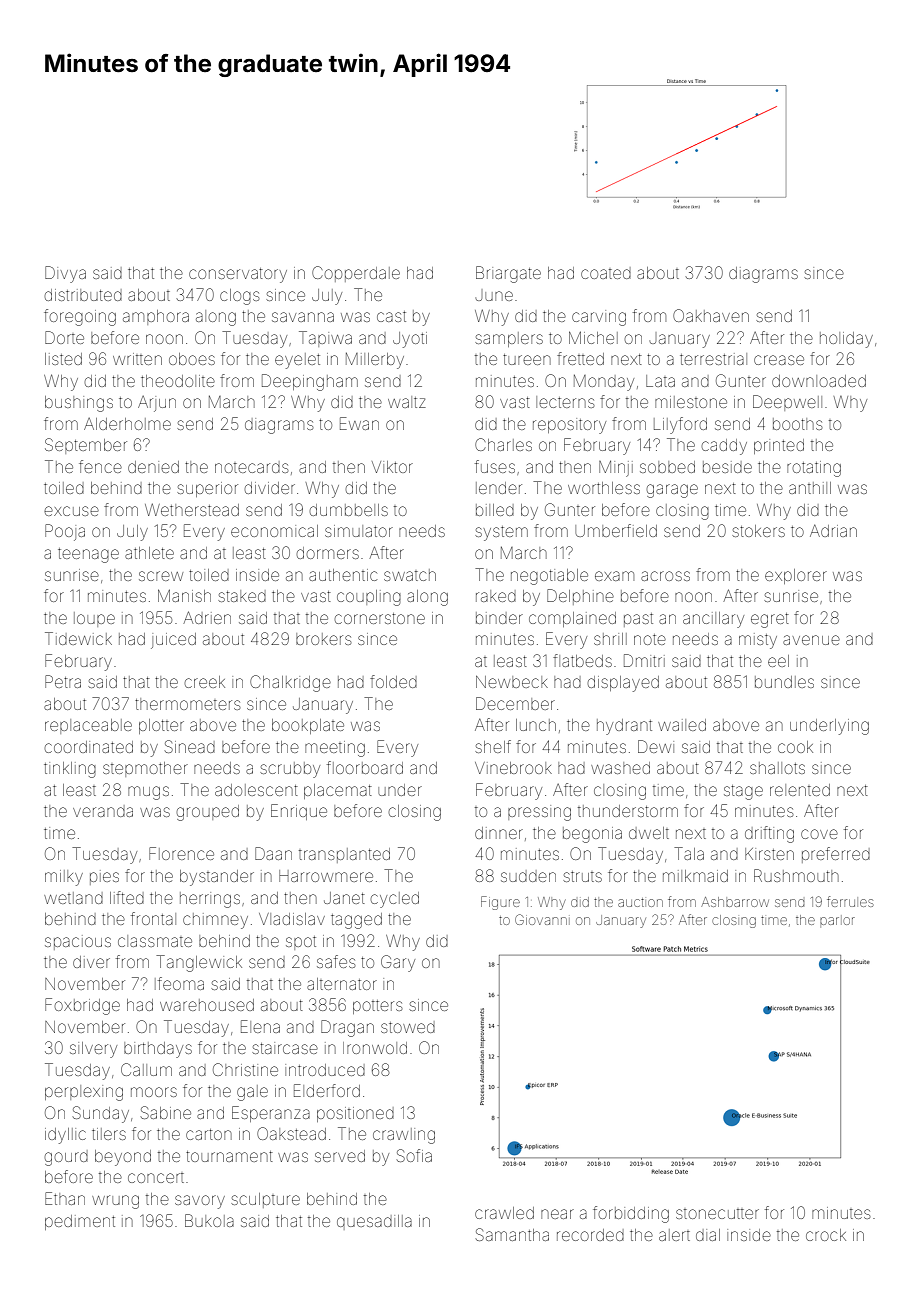  What do you see at coordinates (590, 1235) in the screenshot?
I see `recorded` at bounding box center [590, 1235].
